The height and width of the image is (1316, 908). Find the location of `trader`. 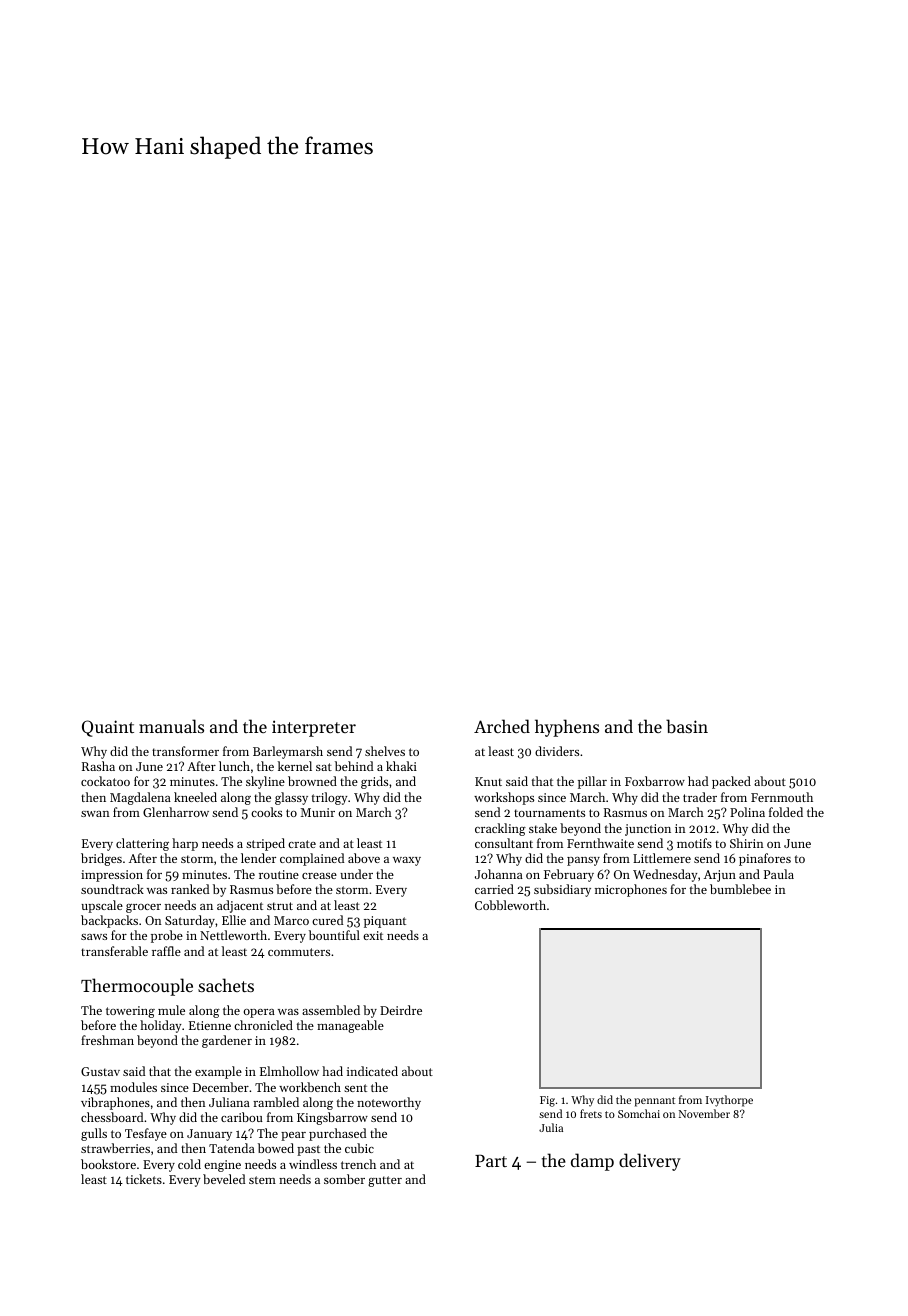

trader is located at coordinates (700, 797).
